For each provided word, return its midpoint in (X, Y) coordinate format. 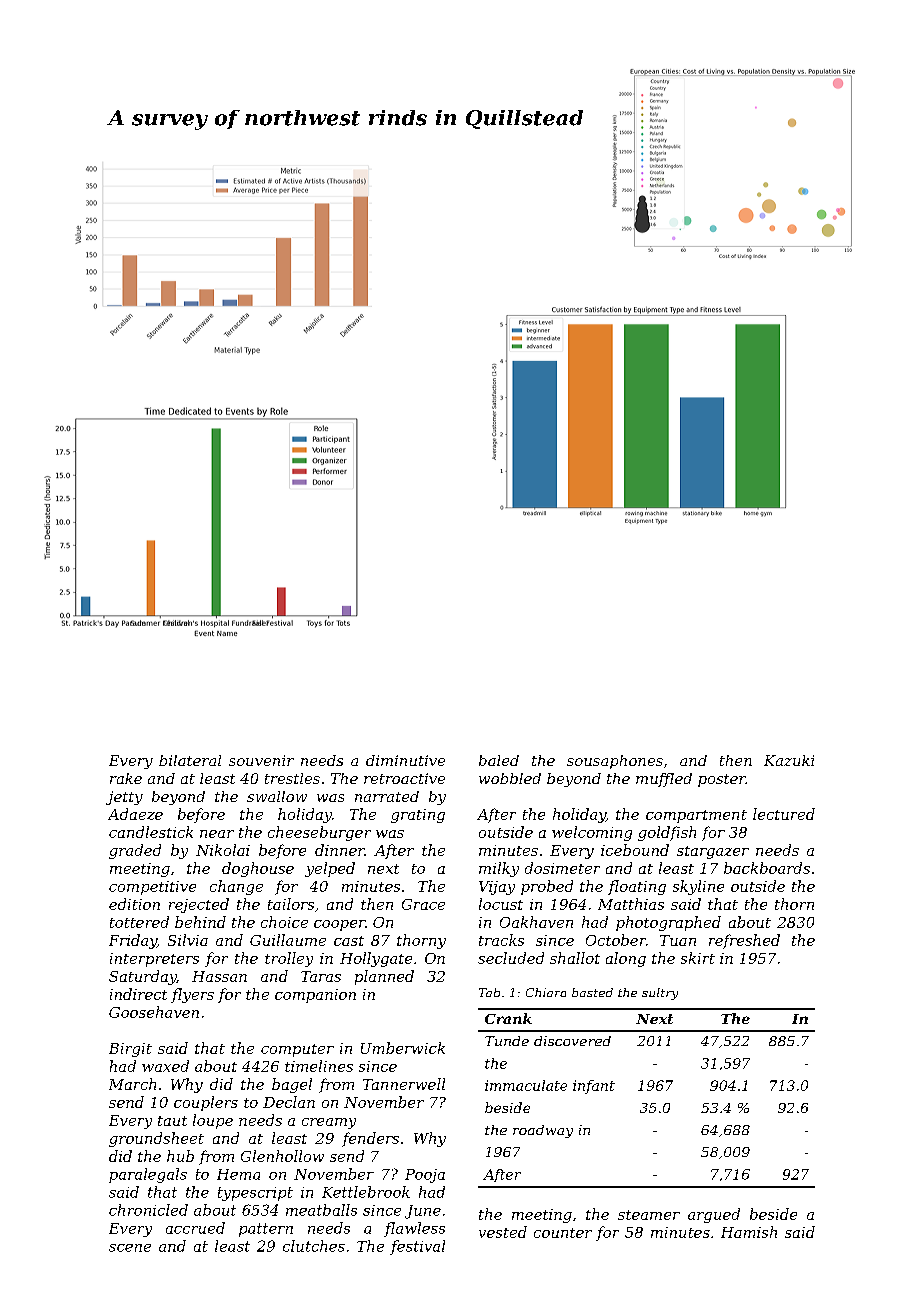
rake (126, 778)
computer (297, 1050)
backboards (767, 868)
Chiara (546, 992)
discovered (572, 1041)
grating (418, 816)
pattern (266, 1230)
